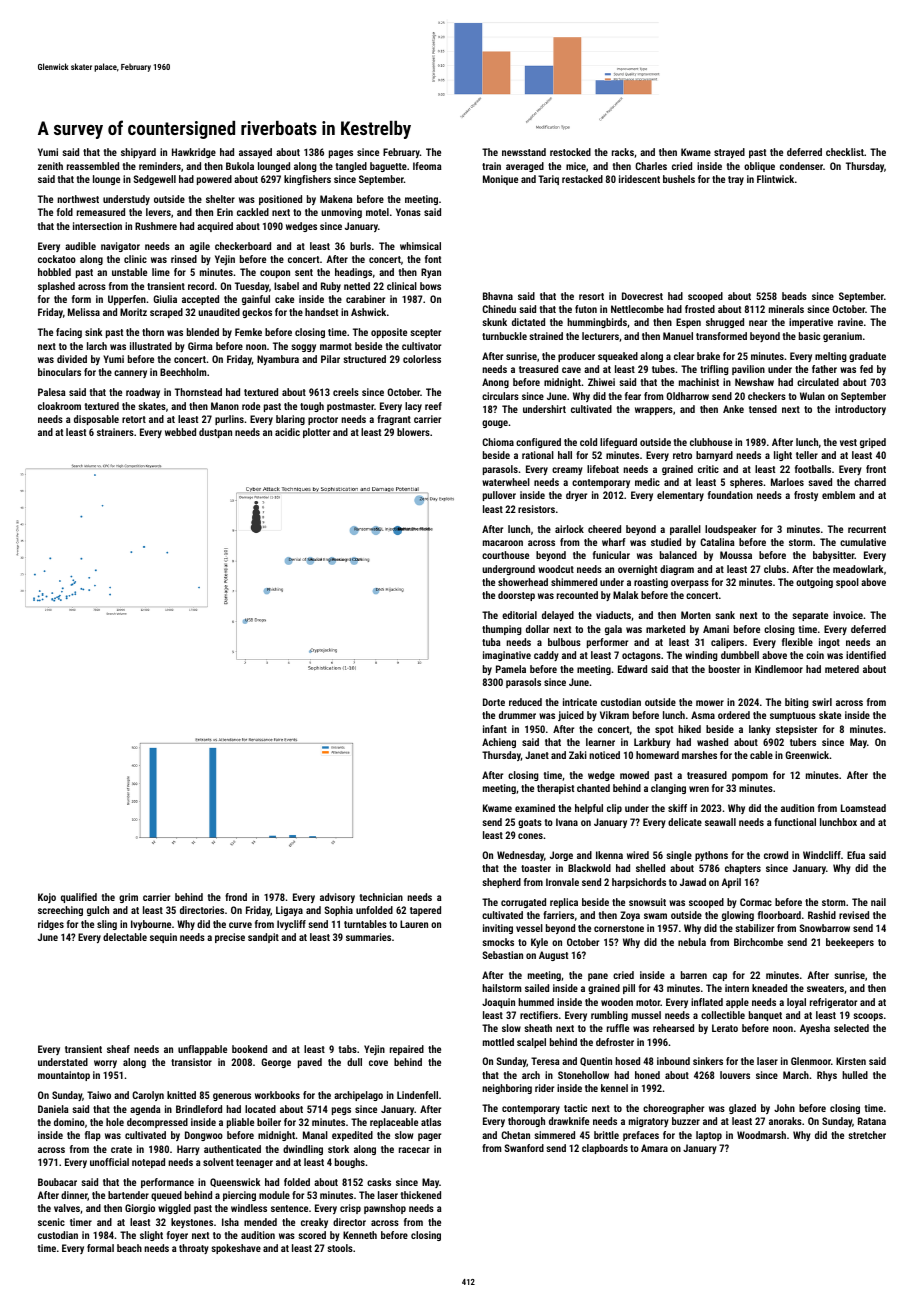 The image size is (924, 1308). Describe the element at coordinates (576, 496) in the document. I see `dryer` at that location.
